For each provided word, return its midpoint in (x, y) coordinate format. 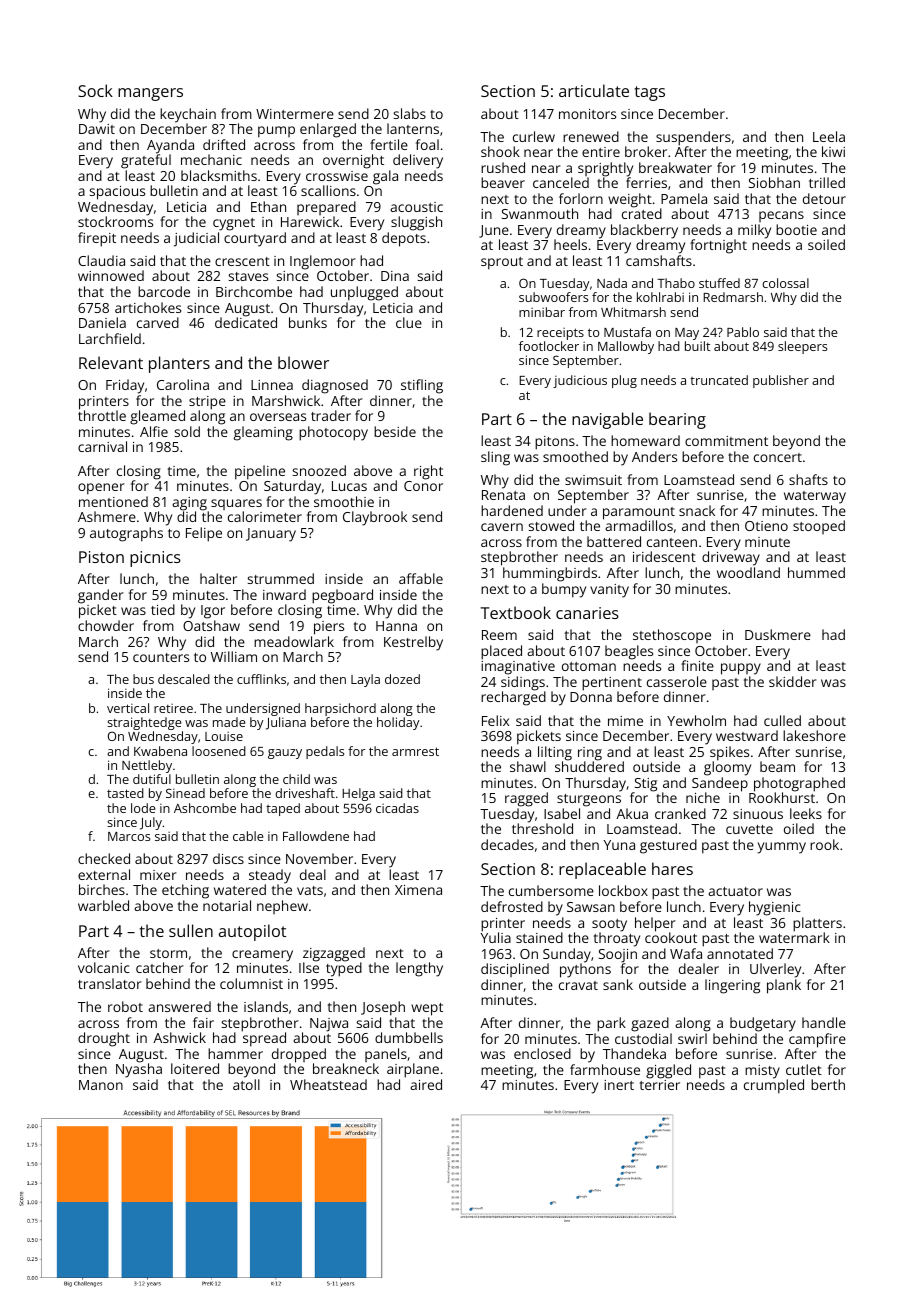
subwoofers (553, 297)
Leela (829, 136)
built (697, 346)
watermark (794, 937)
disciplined (515, 970)
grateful (146, 161)
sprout (502, 263)
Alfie (154, 431)
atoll (246, 1084)
